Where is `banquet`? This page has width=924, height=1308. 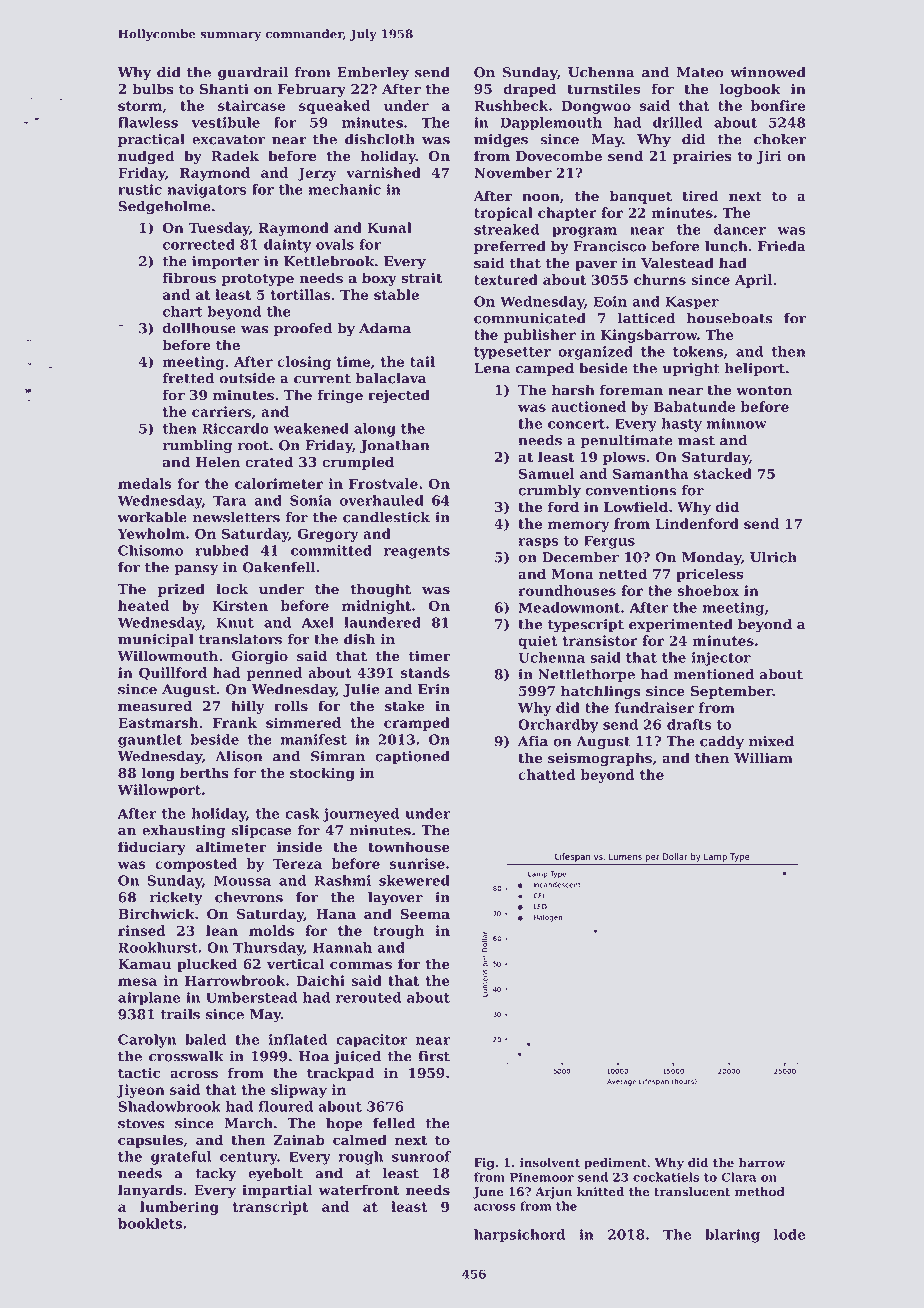
banquet is located at coordinates (641, 197).
